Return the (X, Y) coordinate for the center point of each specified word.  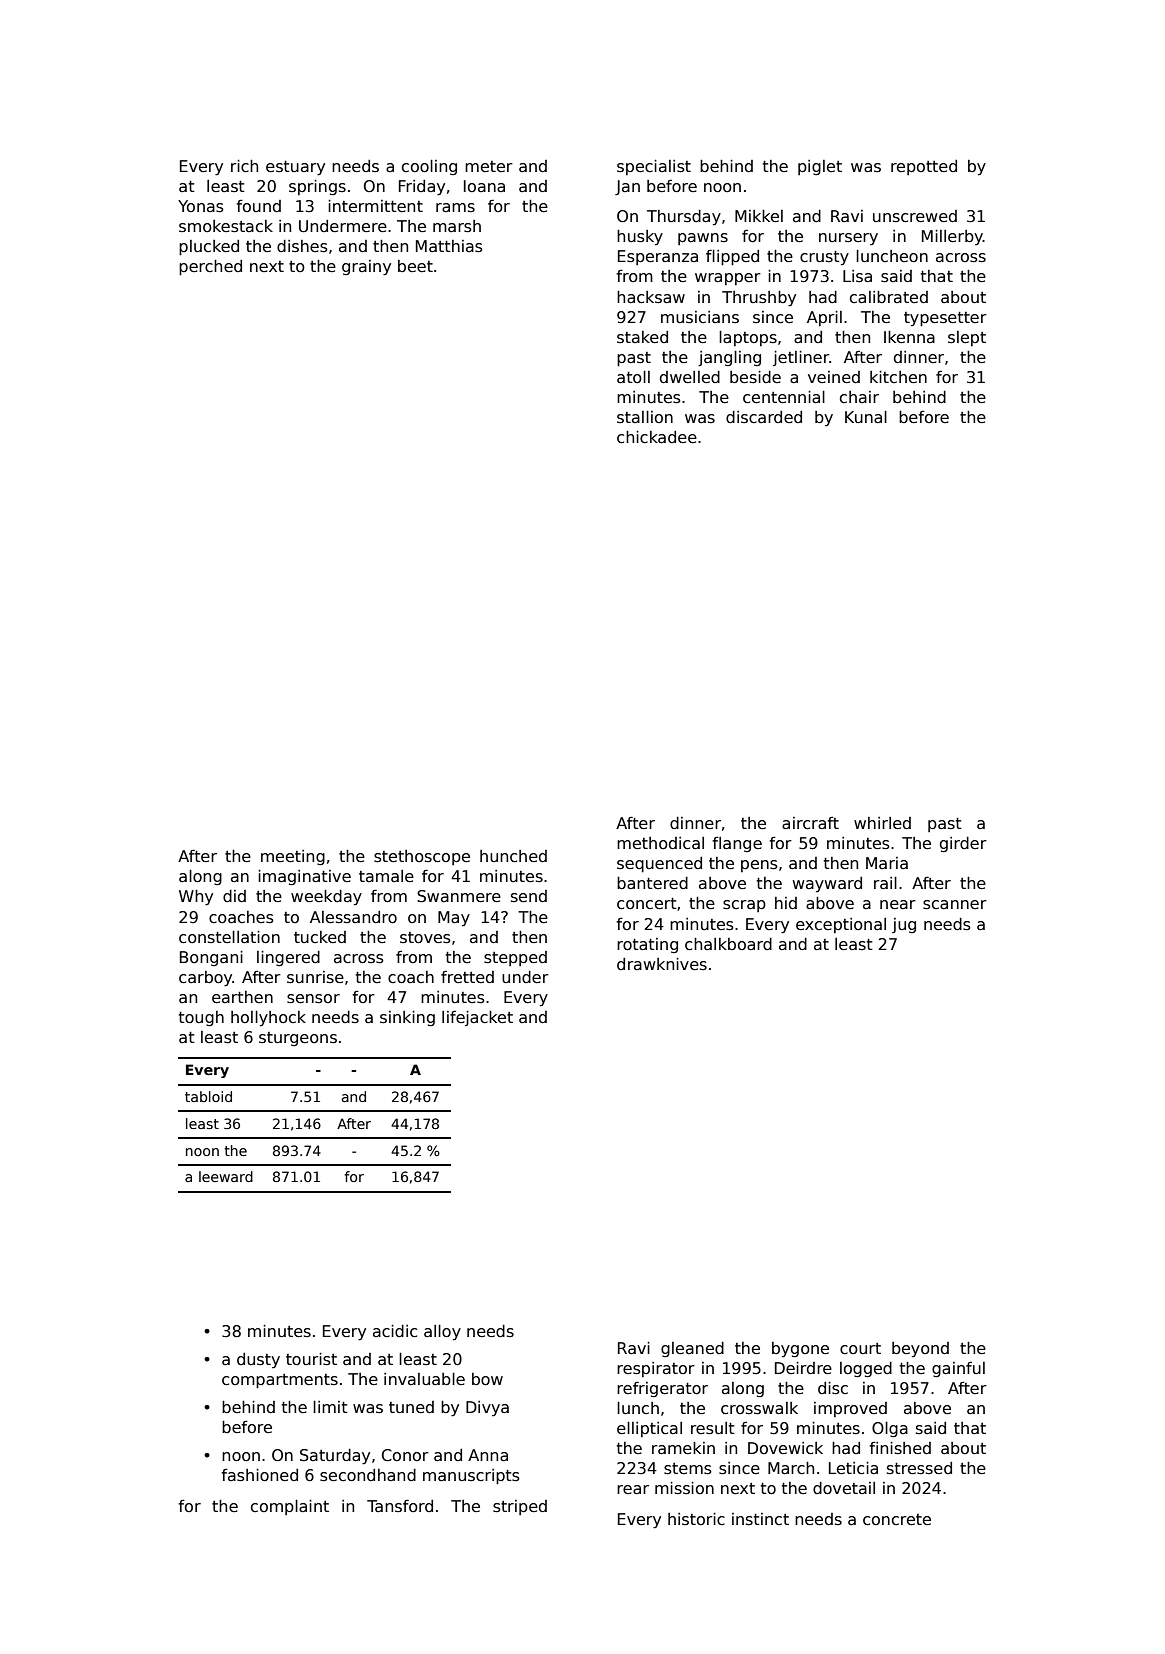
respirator (656, 1369)
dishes (302, 246)
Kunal (866, 417)
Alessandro (353, 917)
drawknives (662, 964)
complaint (290, 1507)
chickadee (657, 437)
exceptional (841, 925)
